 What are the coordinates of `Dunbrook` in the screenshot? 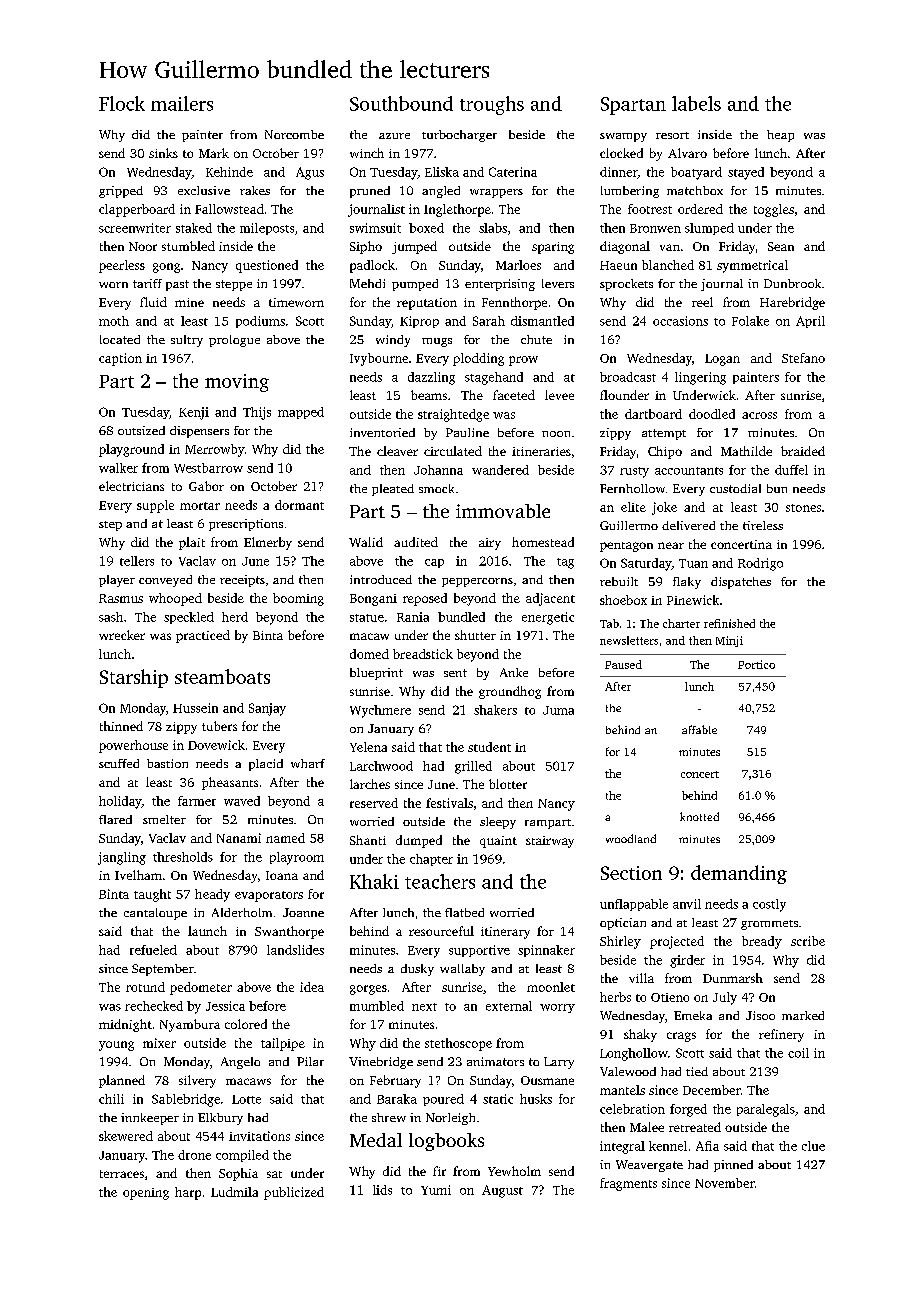 It's located at (792, 283).
